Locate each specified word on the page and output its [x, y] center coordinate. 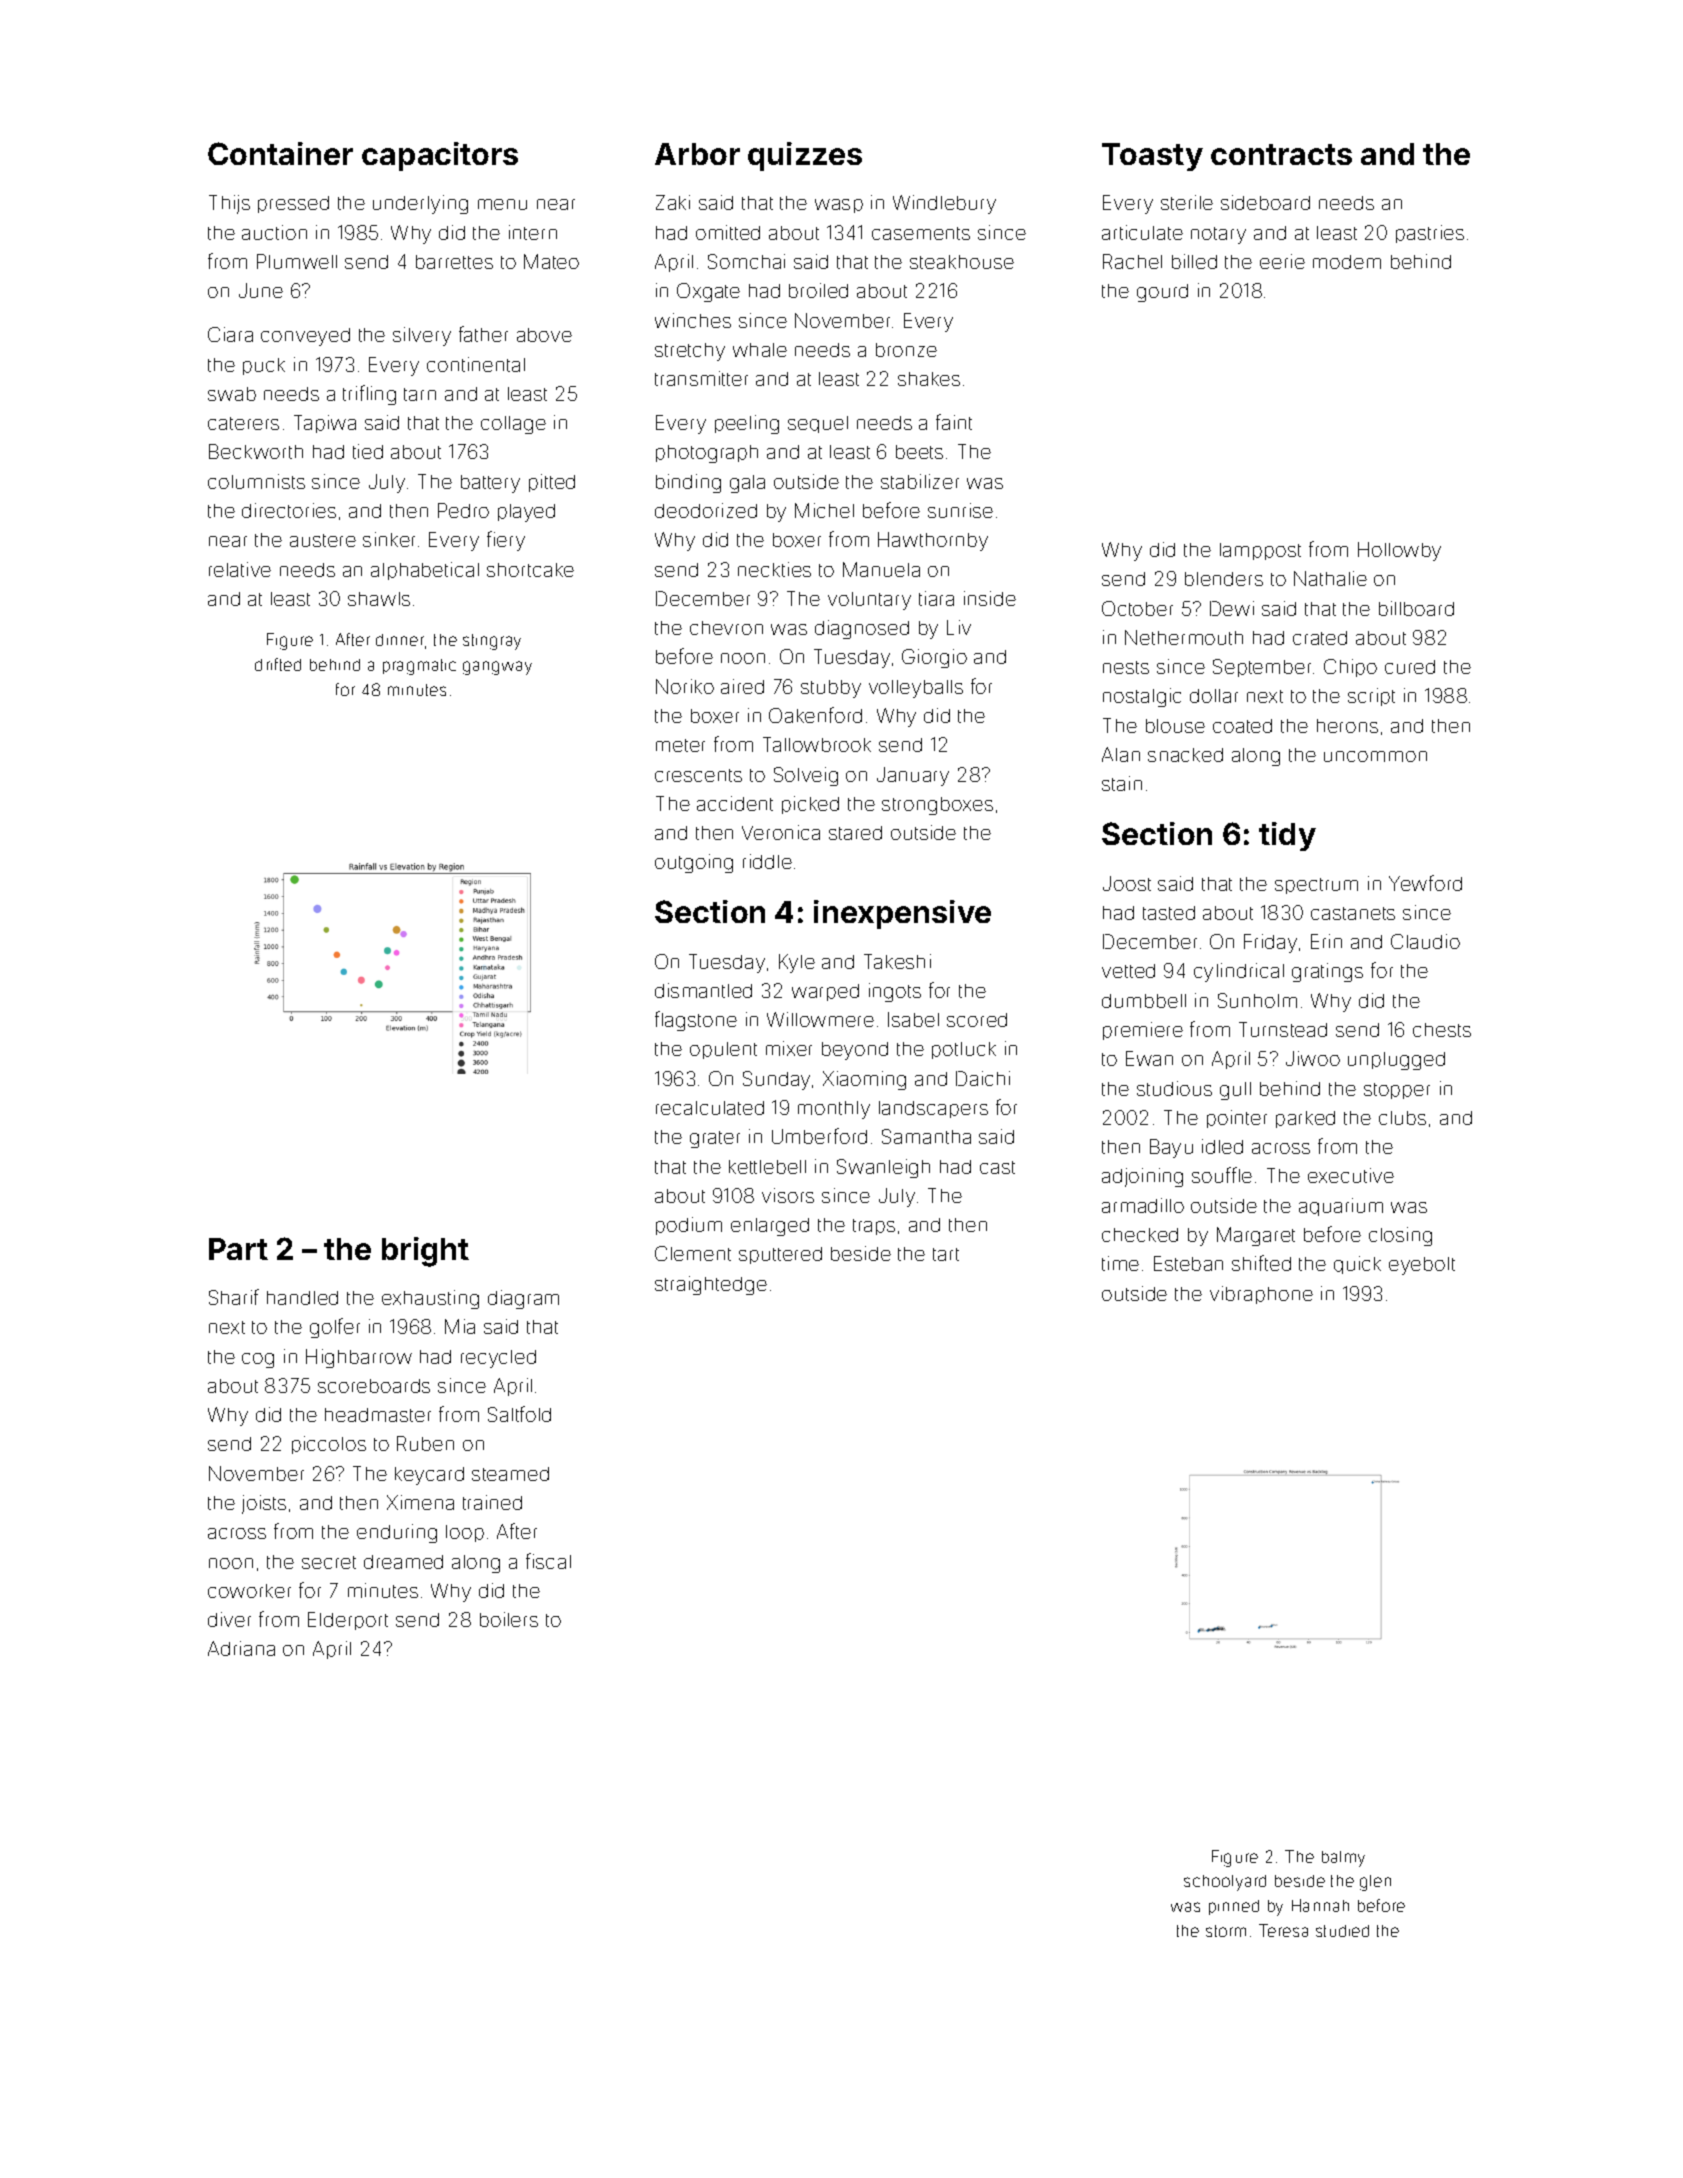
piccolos [329, 1445]
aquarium [1341, 1207]
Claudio [1425, 941]
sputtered [780, 1255]
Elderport [348, 1621]
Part [238, 1249]
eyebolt [1422, 1266]
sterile [1187, 202]
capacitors [440, 156]
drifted [278, 664]
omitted [728, 232]
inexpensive [902, 914]
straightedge [711, 1285]
